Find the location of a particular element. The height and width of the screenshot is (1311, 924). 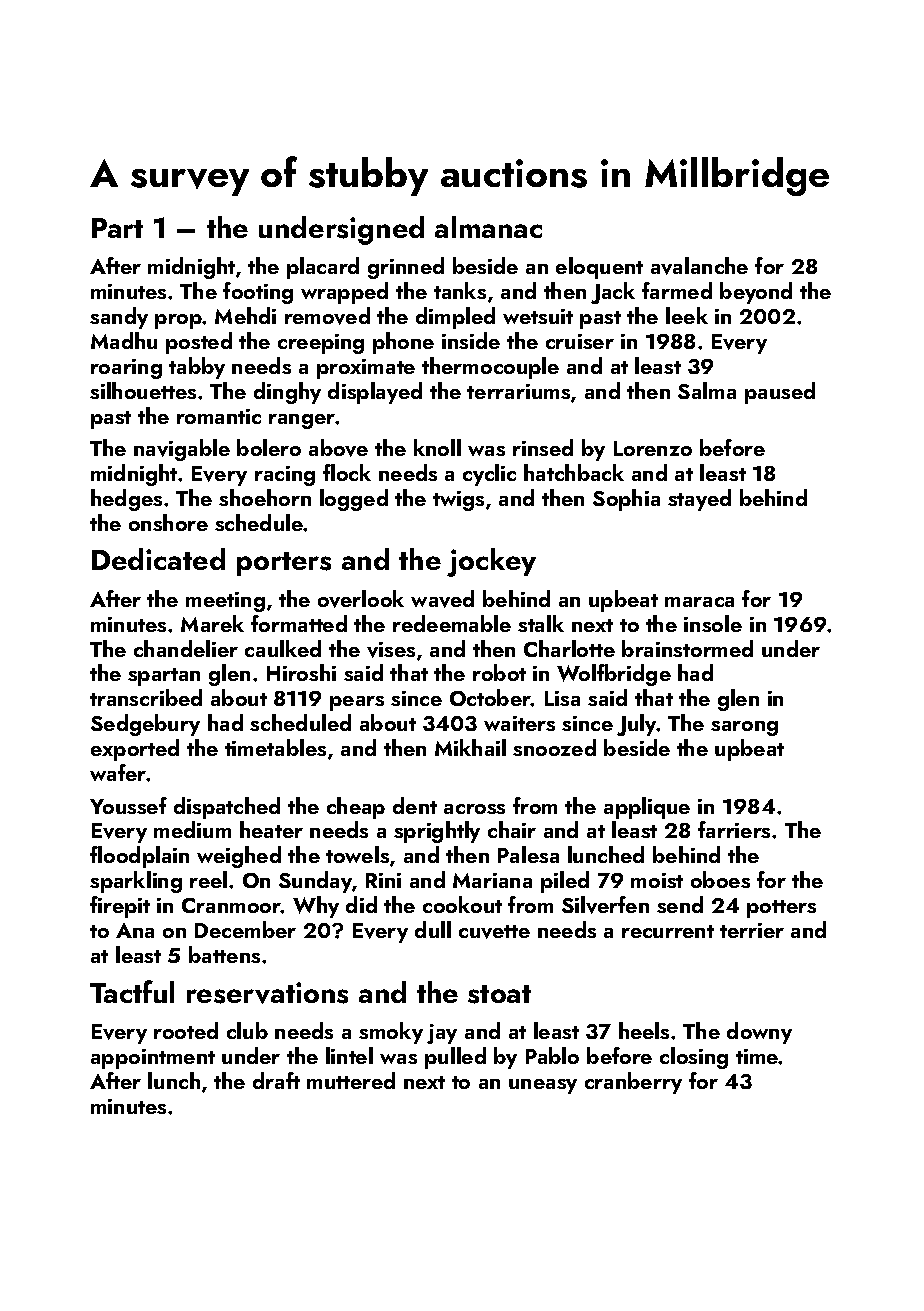

footing is located at coordinates (258, 293).
